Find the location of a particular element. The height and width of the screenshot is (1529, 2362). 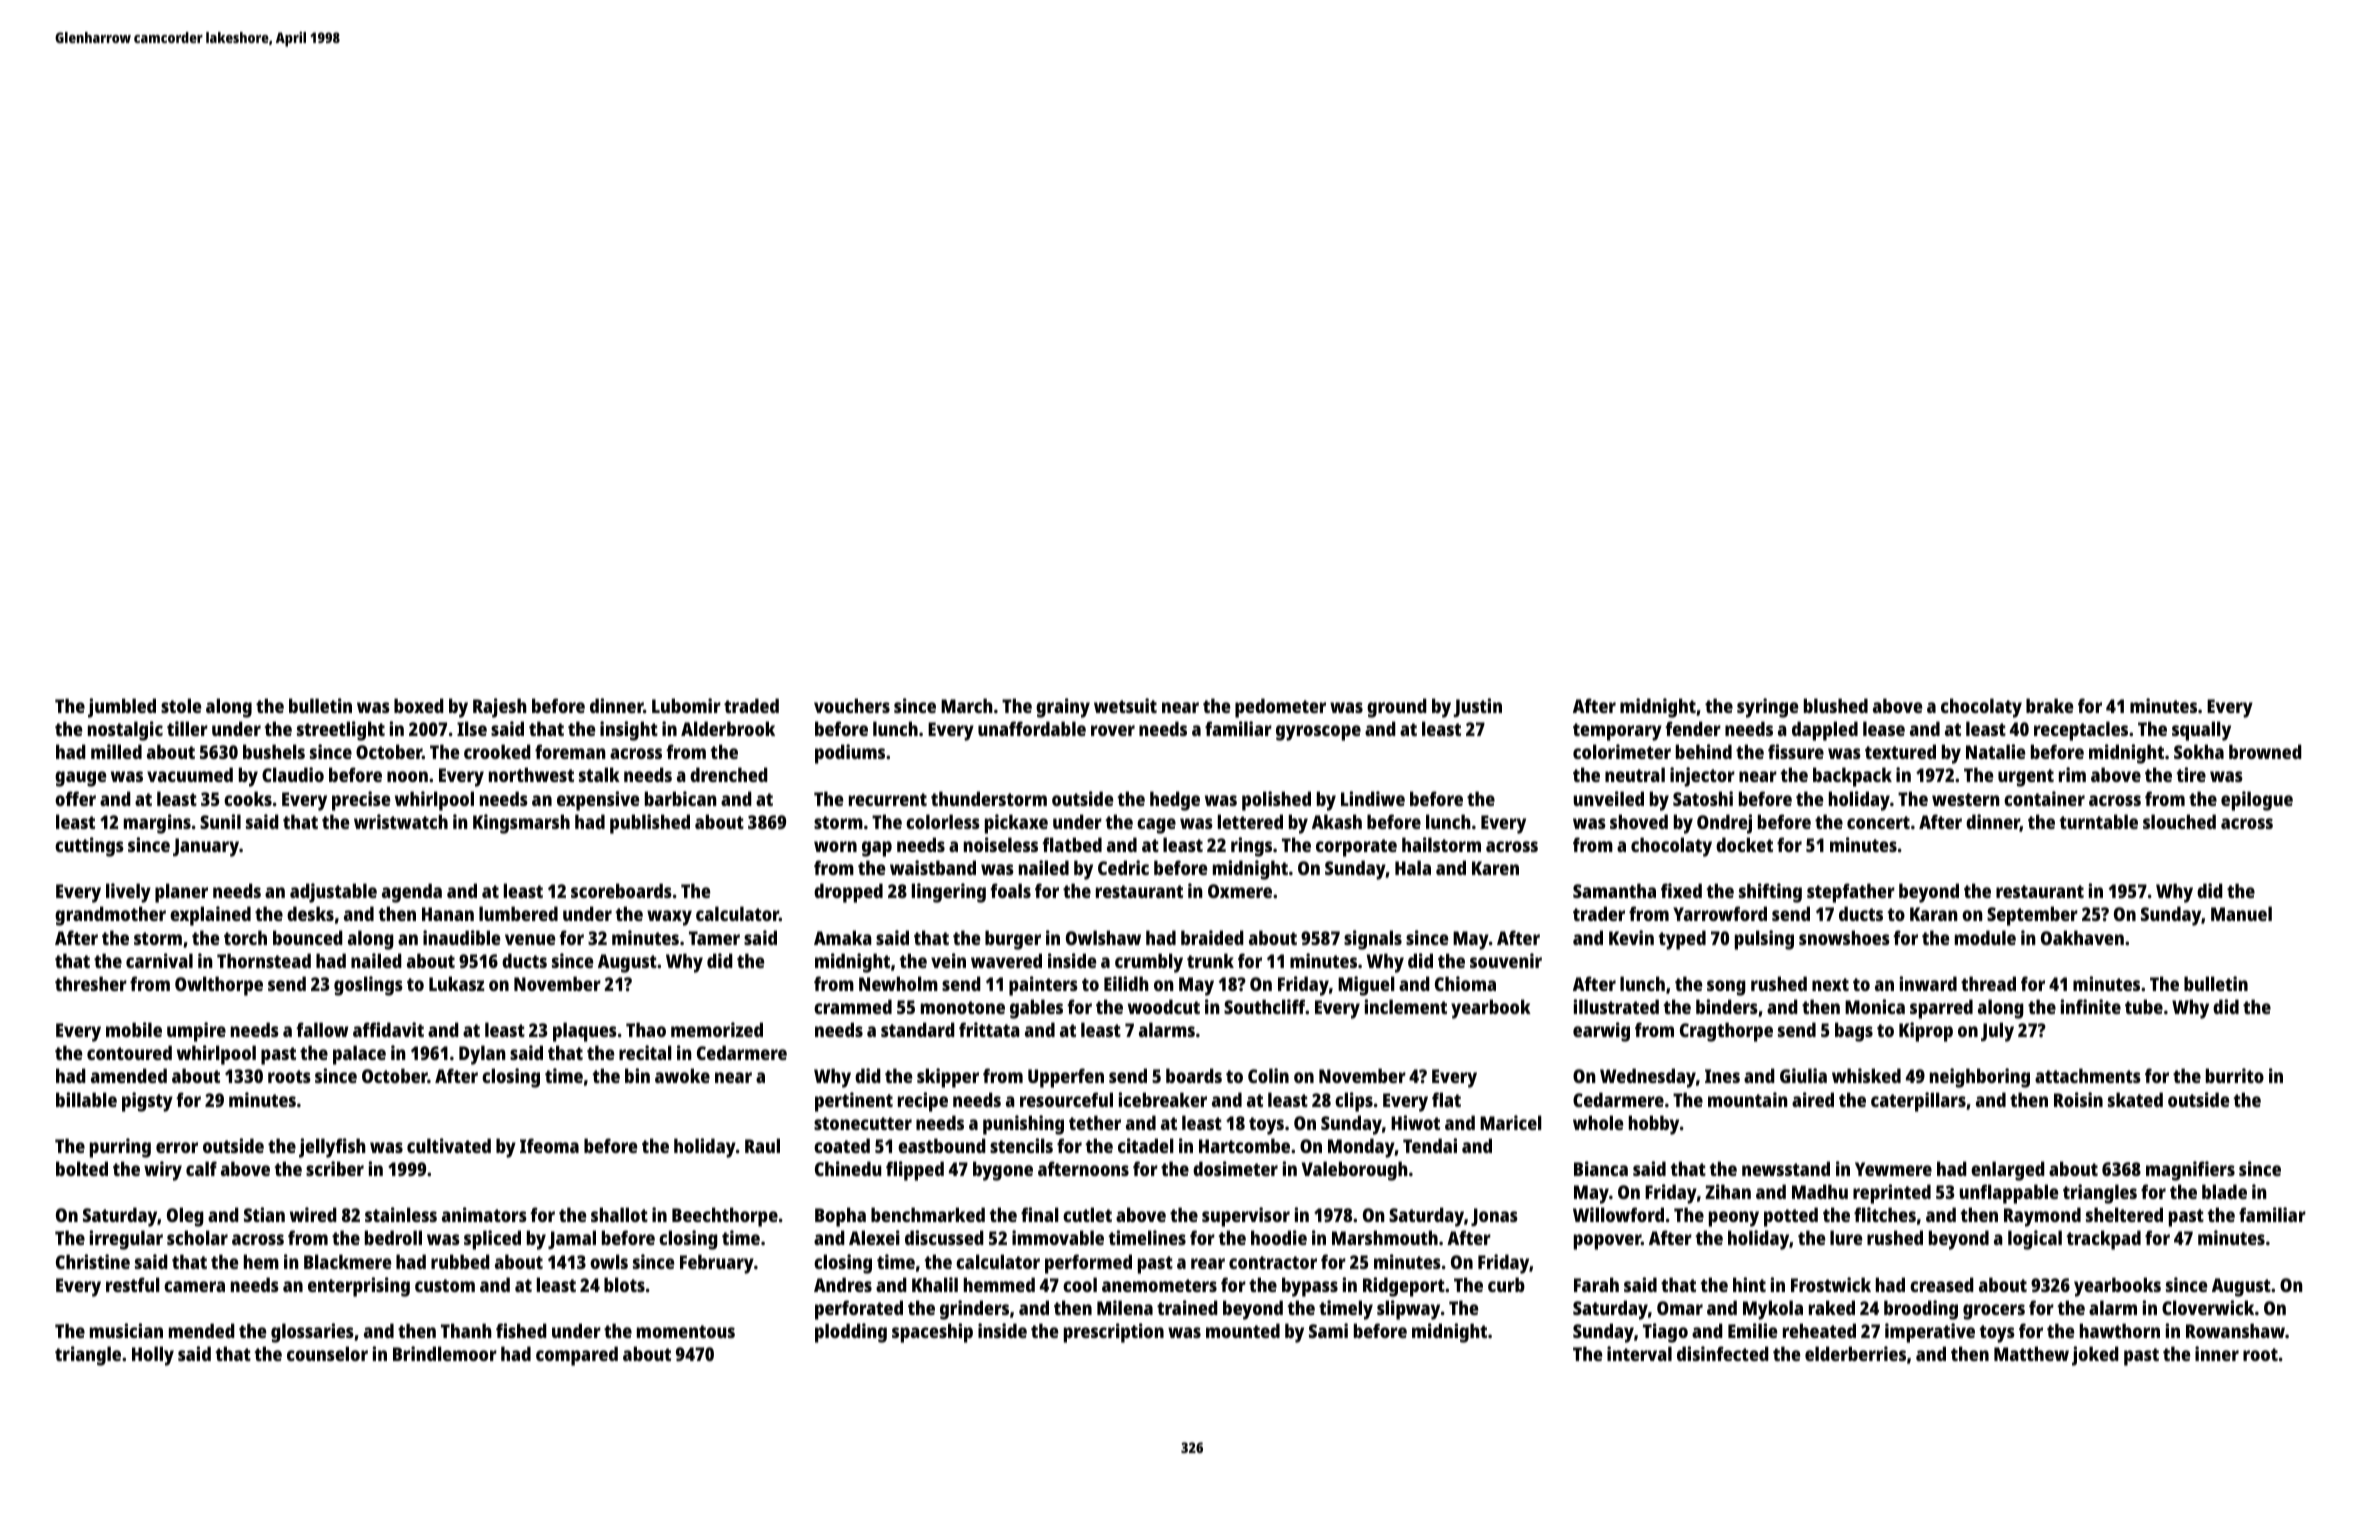

published is located at coordinates (650, 824).
